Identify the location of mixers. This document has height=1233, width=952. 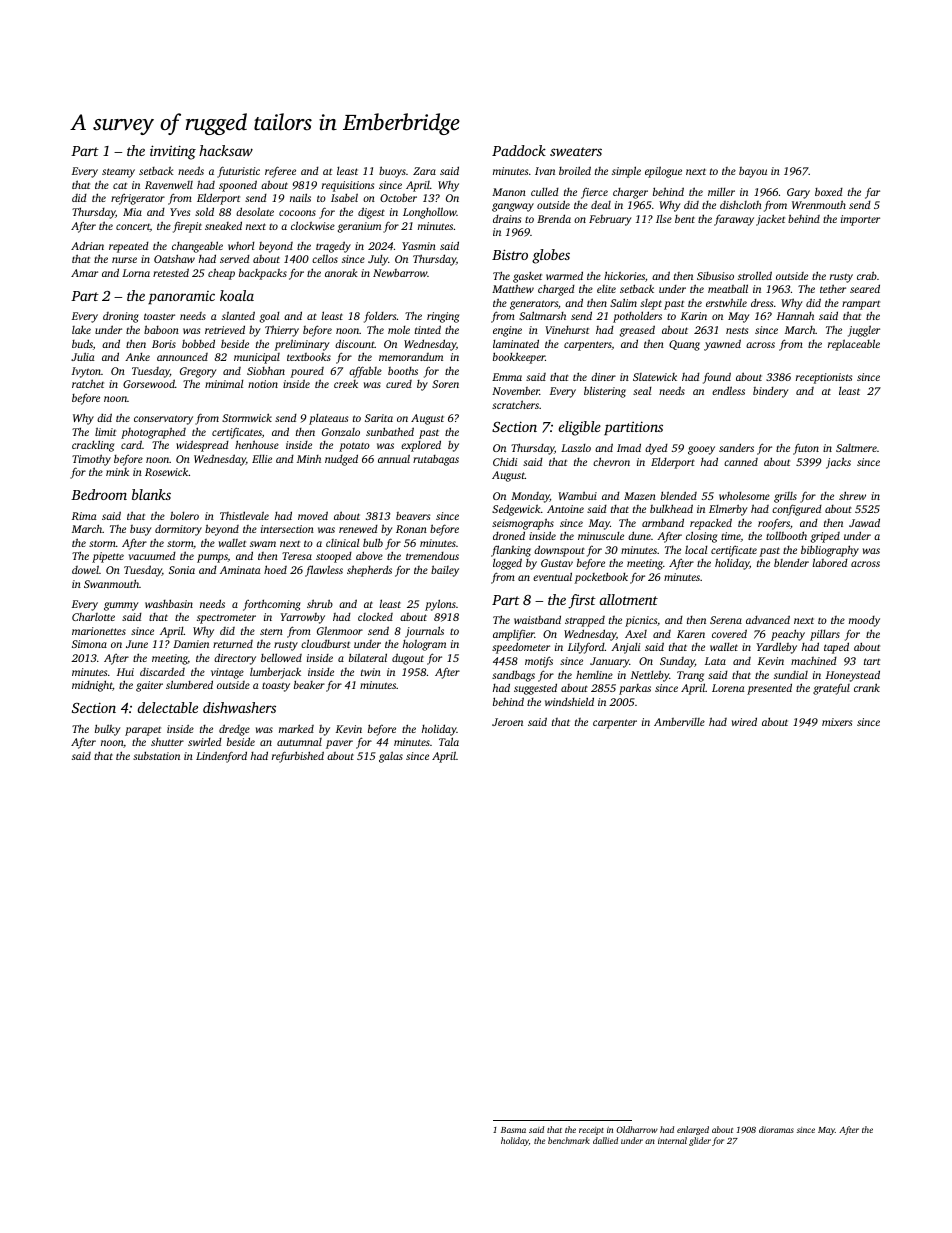
(837, 722).
